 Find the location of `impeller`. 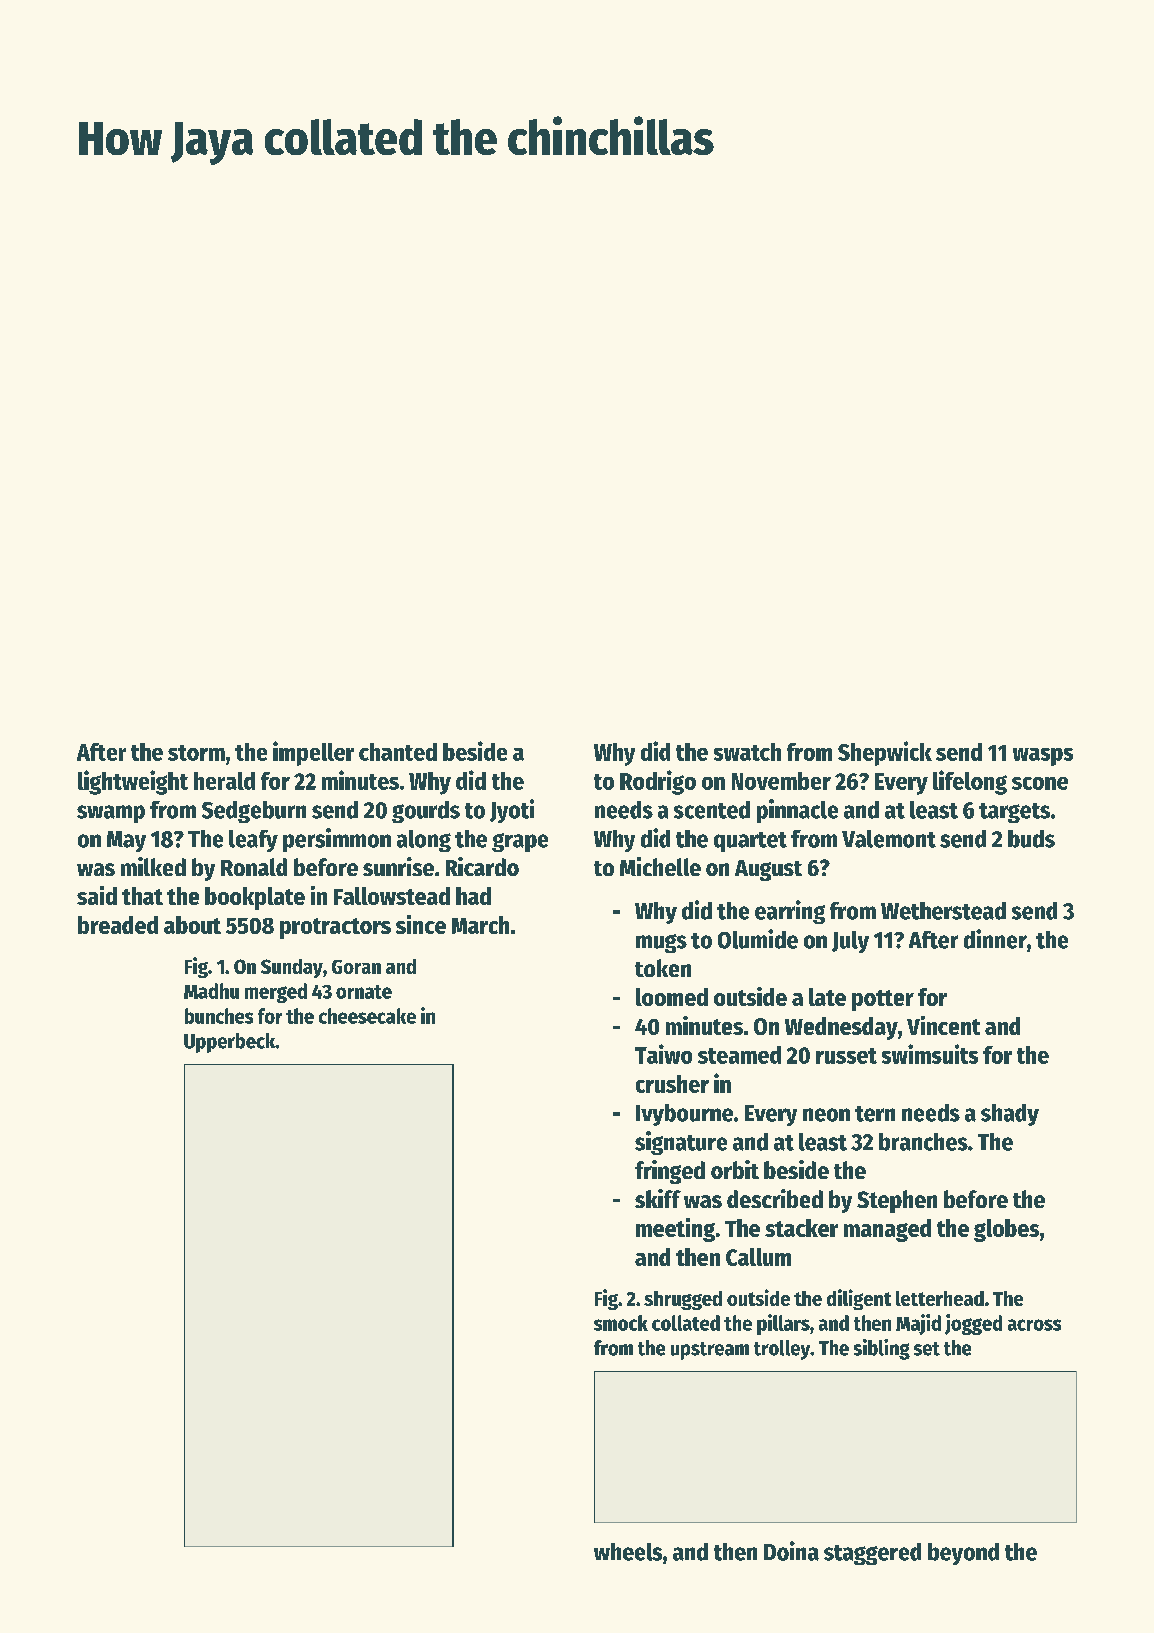

impeller is located at coordinates (313, 753).
